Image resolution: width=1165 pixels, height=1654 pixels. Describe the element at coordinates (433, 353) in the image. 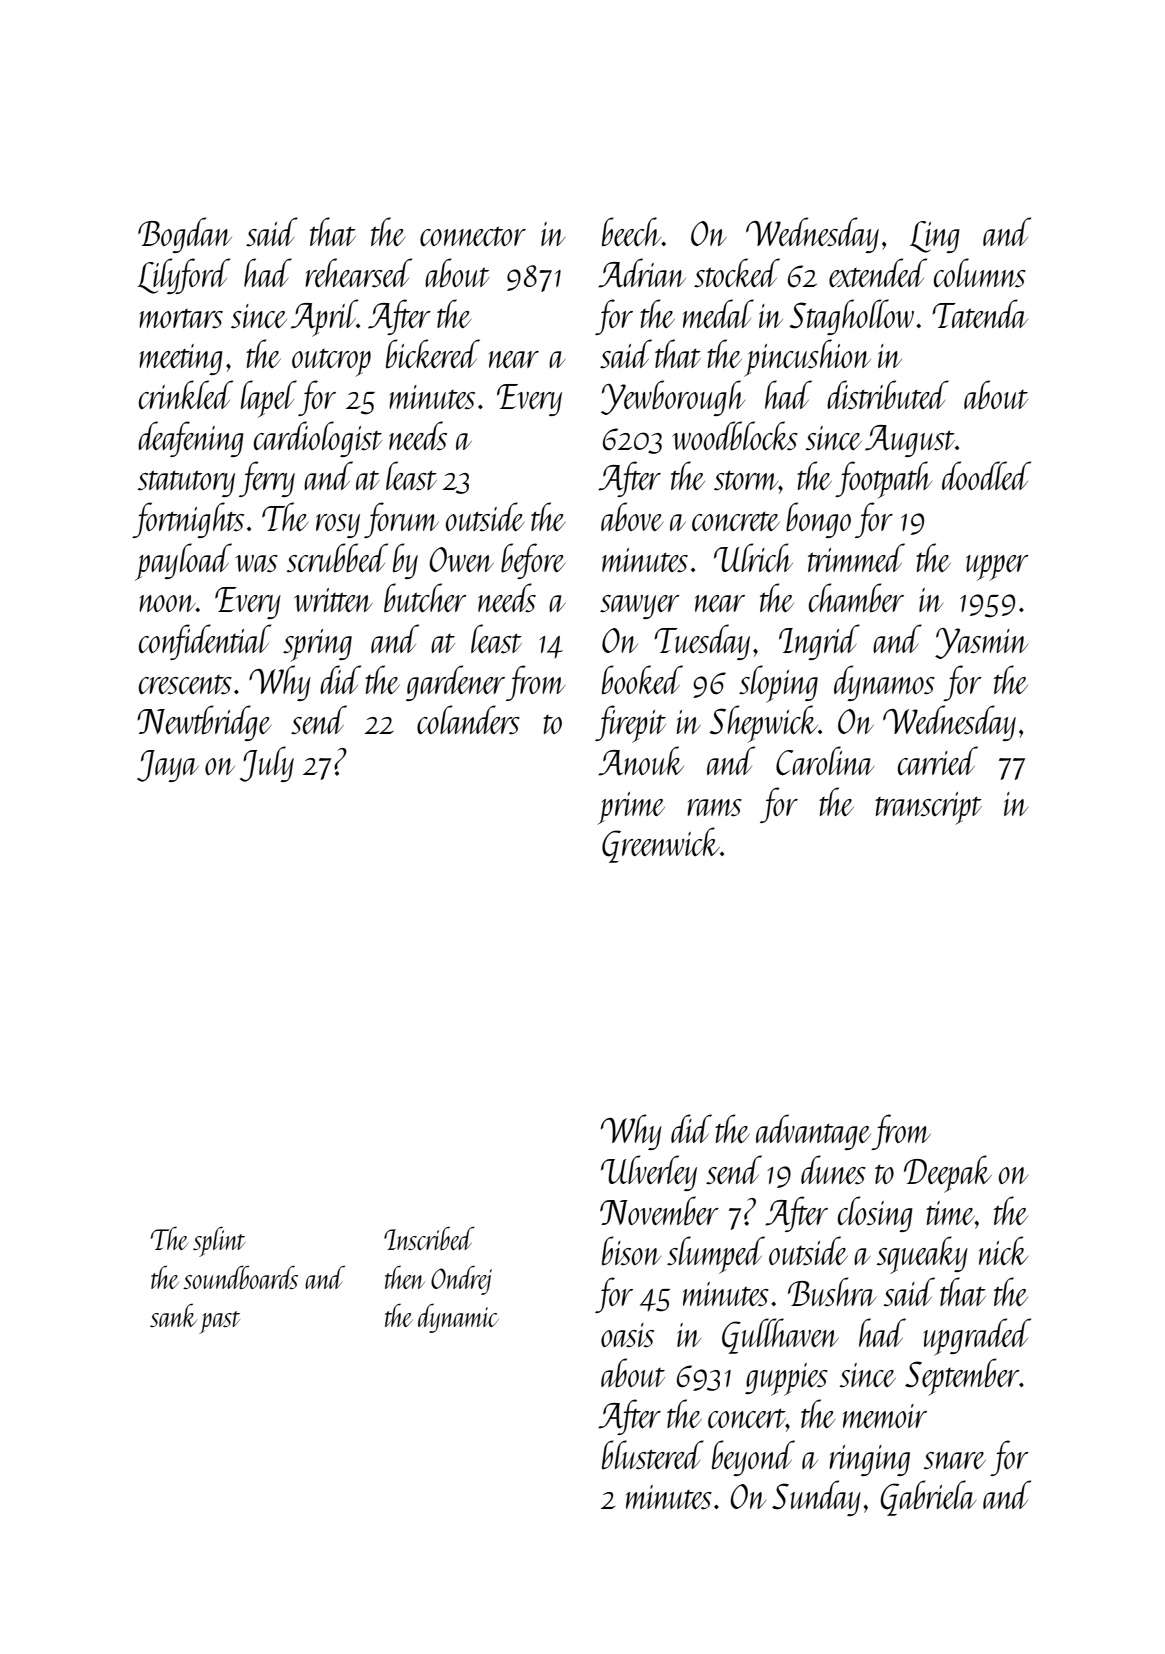

I see `bickered` at that location.
